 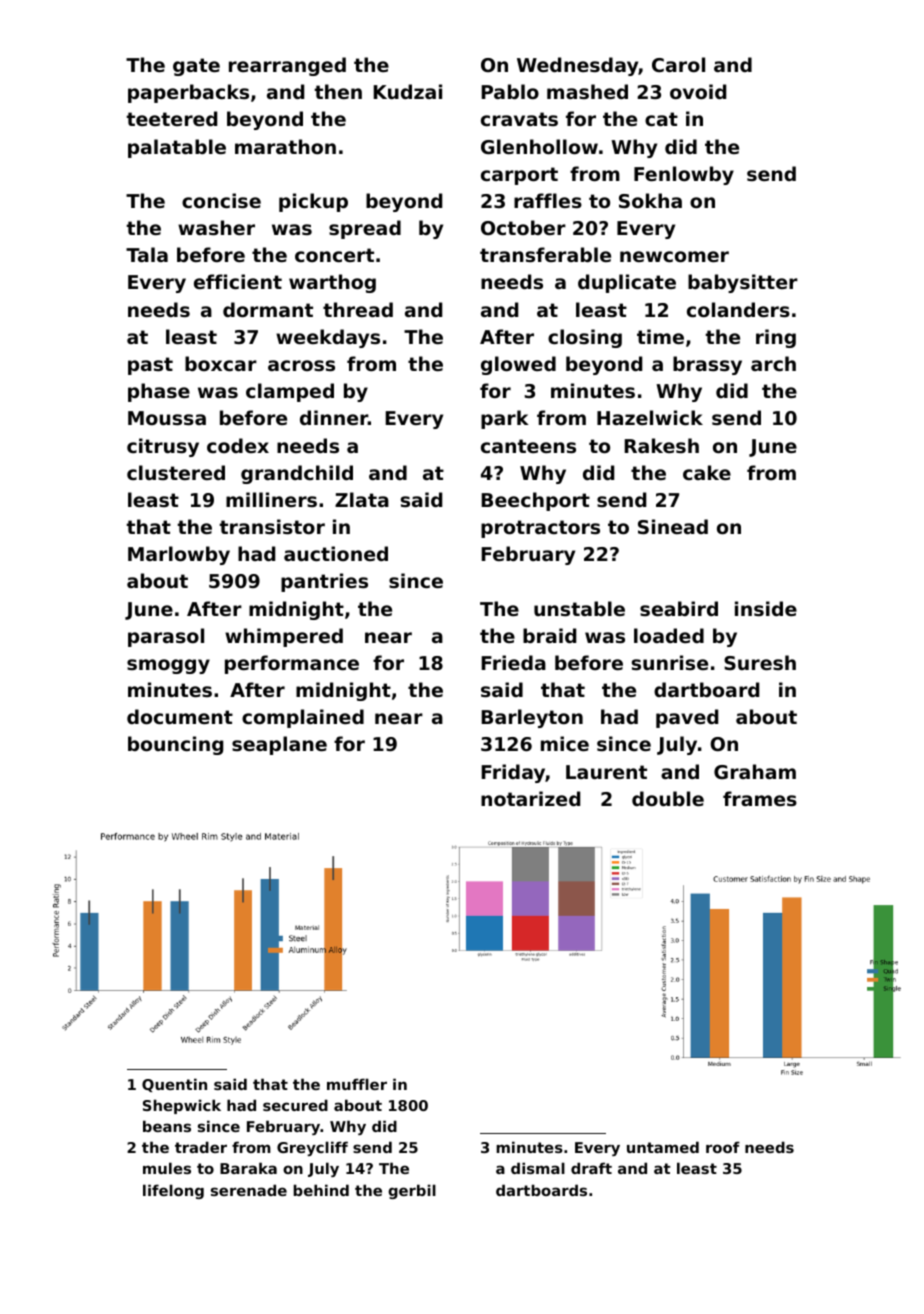 What do you see at coordinates (412, 1191) in the document?
I see `gerbil` at bounding box center [412, 1191].
